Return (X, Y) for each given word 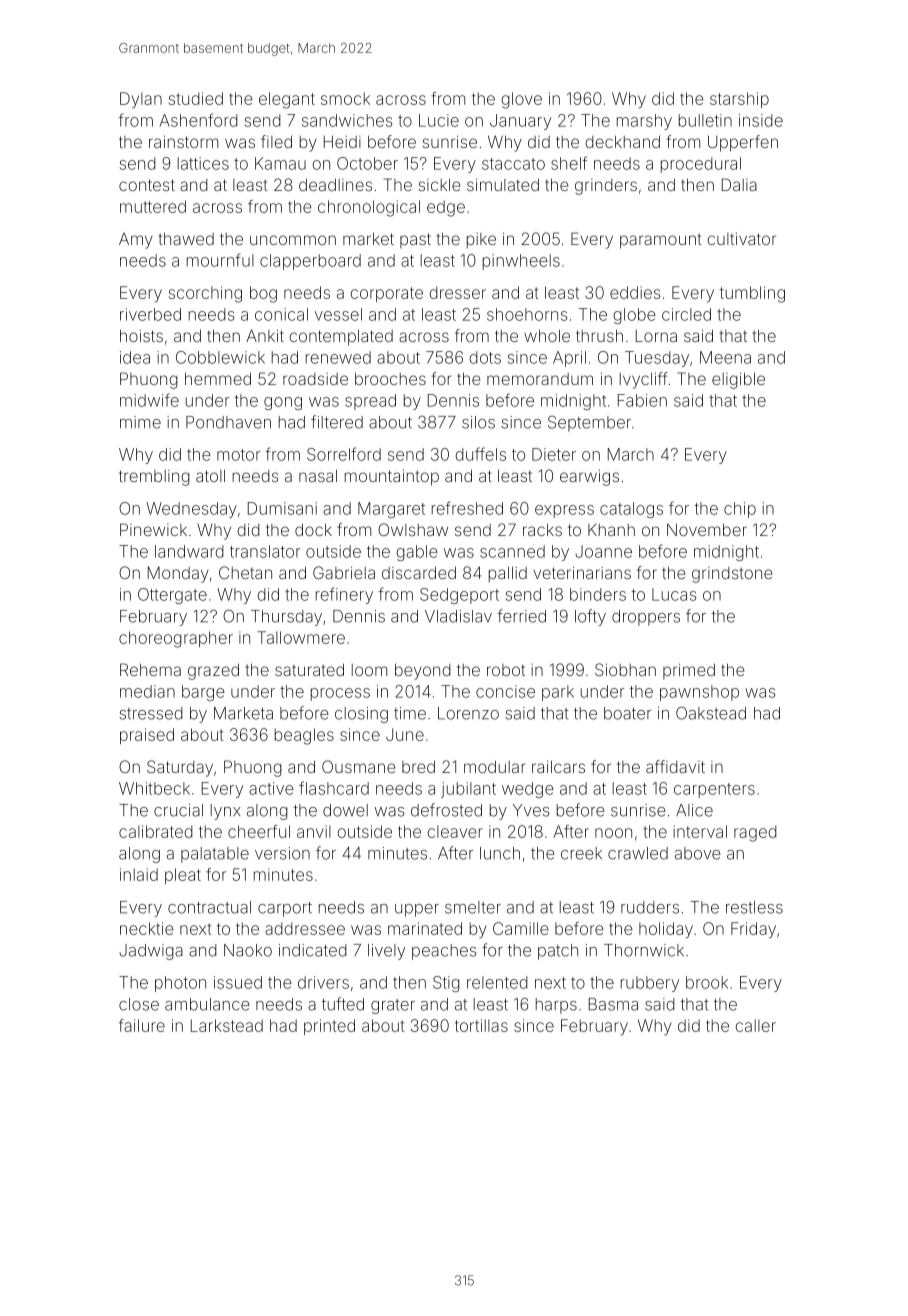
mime (140, 422)
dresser (458, 292)
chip (740, 510)
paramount (661, 241)
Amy (136, 241)
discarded (419, 572)
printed (329, 1027)
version (282, 853)
